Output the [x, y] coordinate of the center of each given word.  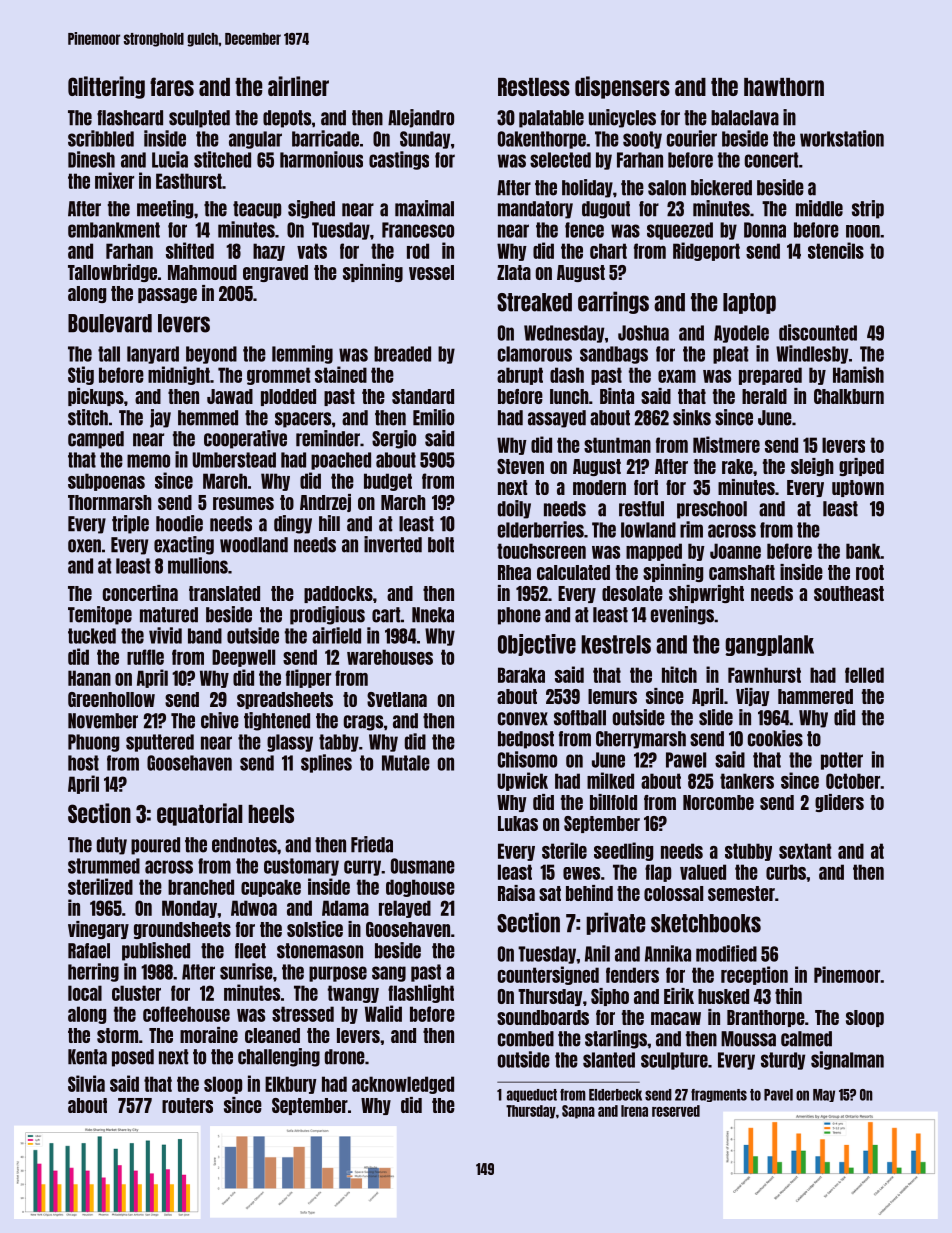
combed [526, 1039]
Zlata [514, 272]
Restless [534, 87]
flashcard [130, 118]
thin [788, 996]
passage [167, 295]
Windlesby [812, 354]
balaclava [745, 118]
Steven [520, 466]
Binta [617, 396]
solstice [315, 929]
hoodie [179, 523]
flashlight [421, 993]
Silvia [86, 1083]
